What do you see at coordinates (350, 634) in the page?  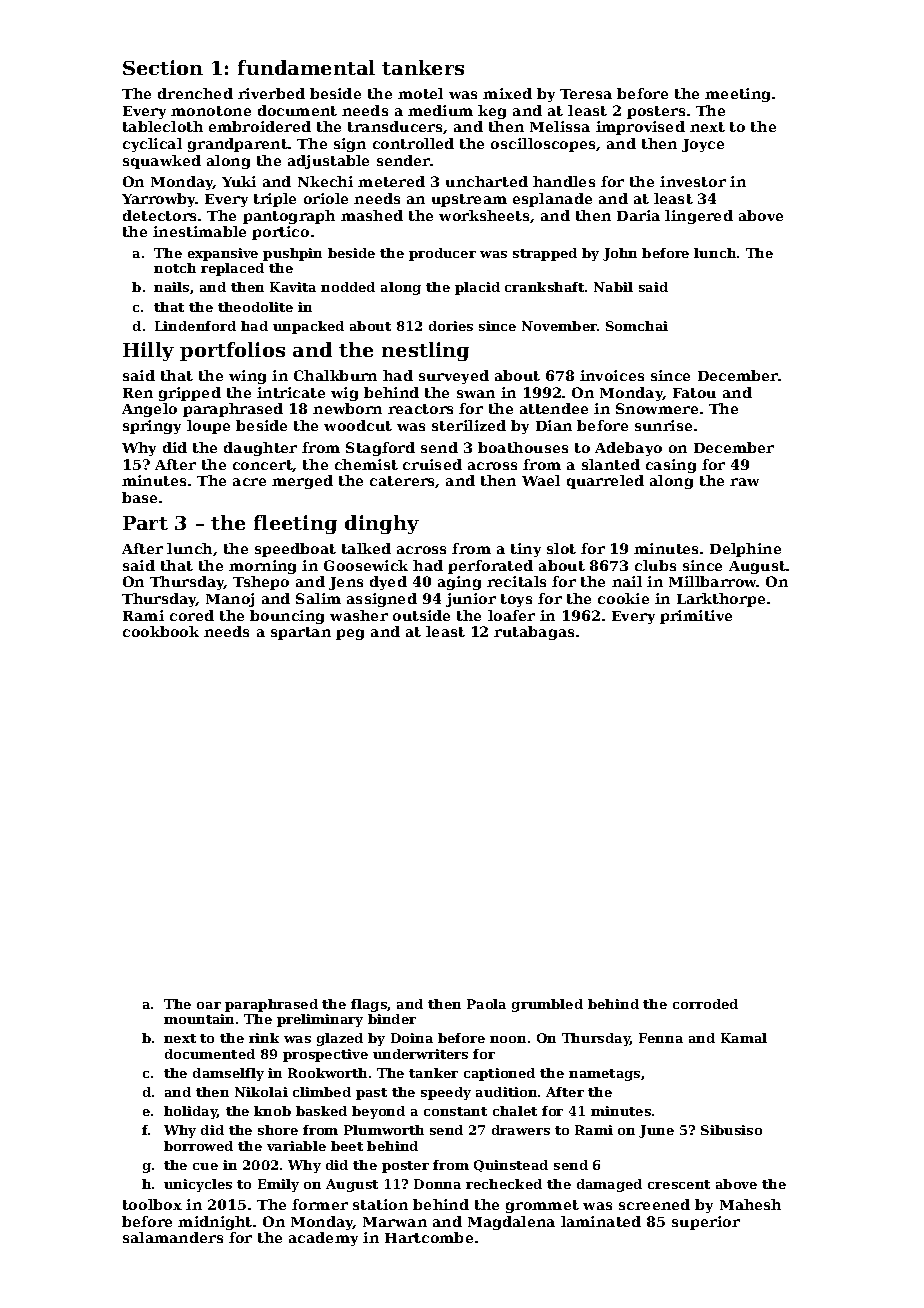 I see `peg` at bounding box center [350, 634].
